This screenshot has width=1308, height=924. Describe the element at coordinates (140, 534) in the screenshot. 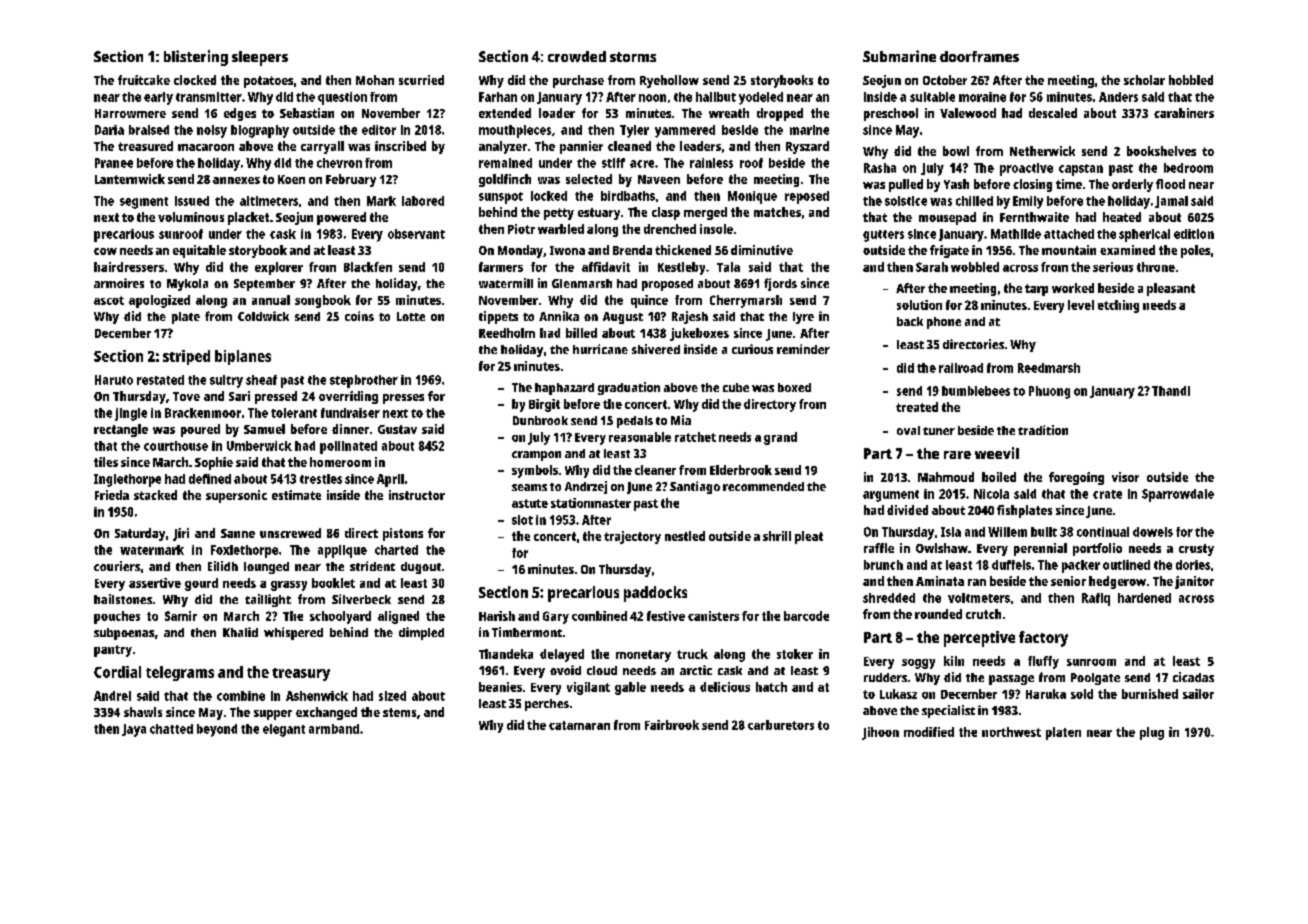

I see `Saturday` at that location.
